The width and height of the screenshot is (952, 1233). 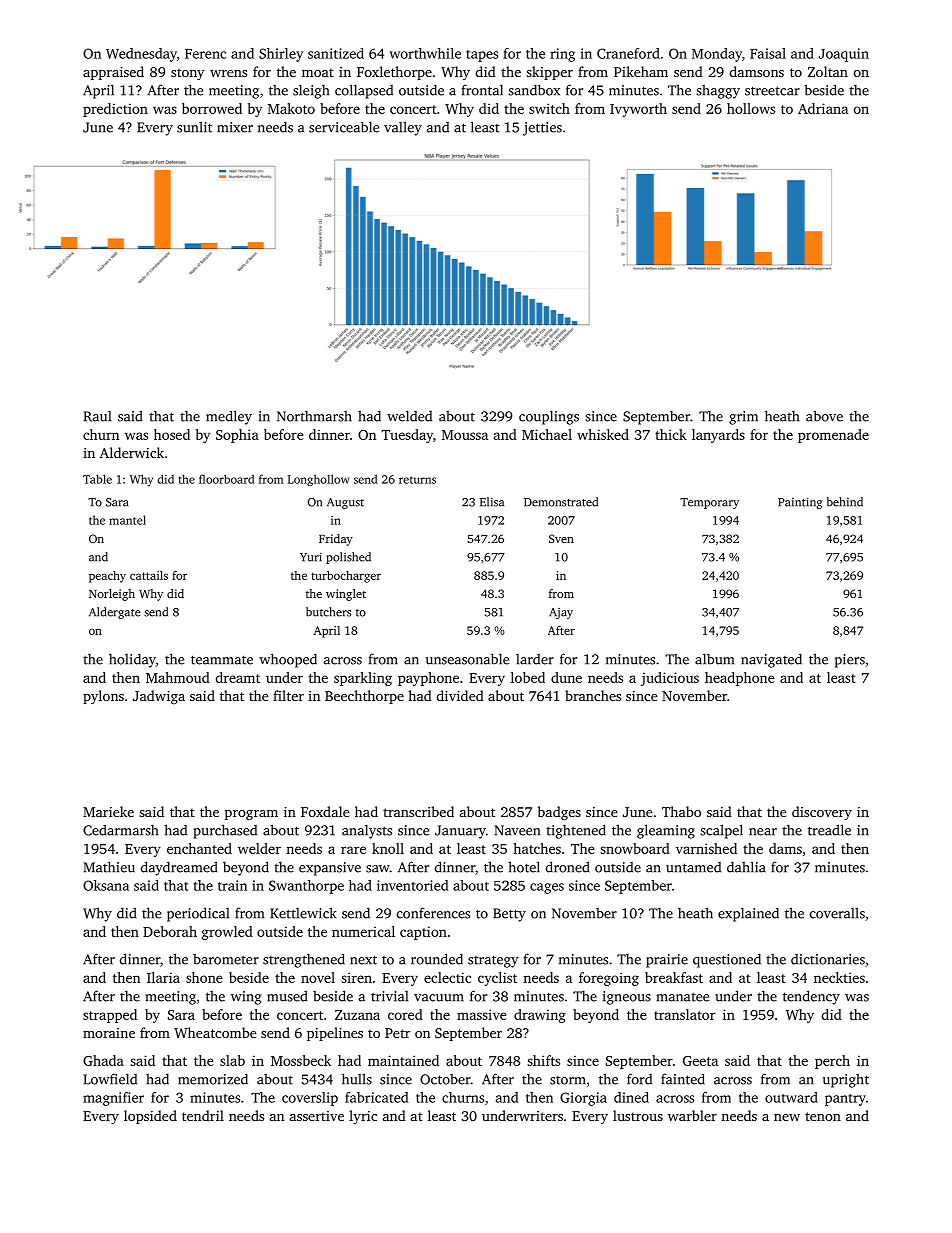 I want to click on warbler, so click(x=692, y=1115).
